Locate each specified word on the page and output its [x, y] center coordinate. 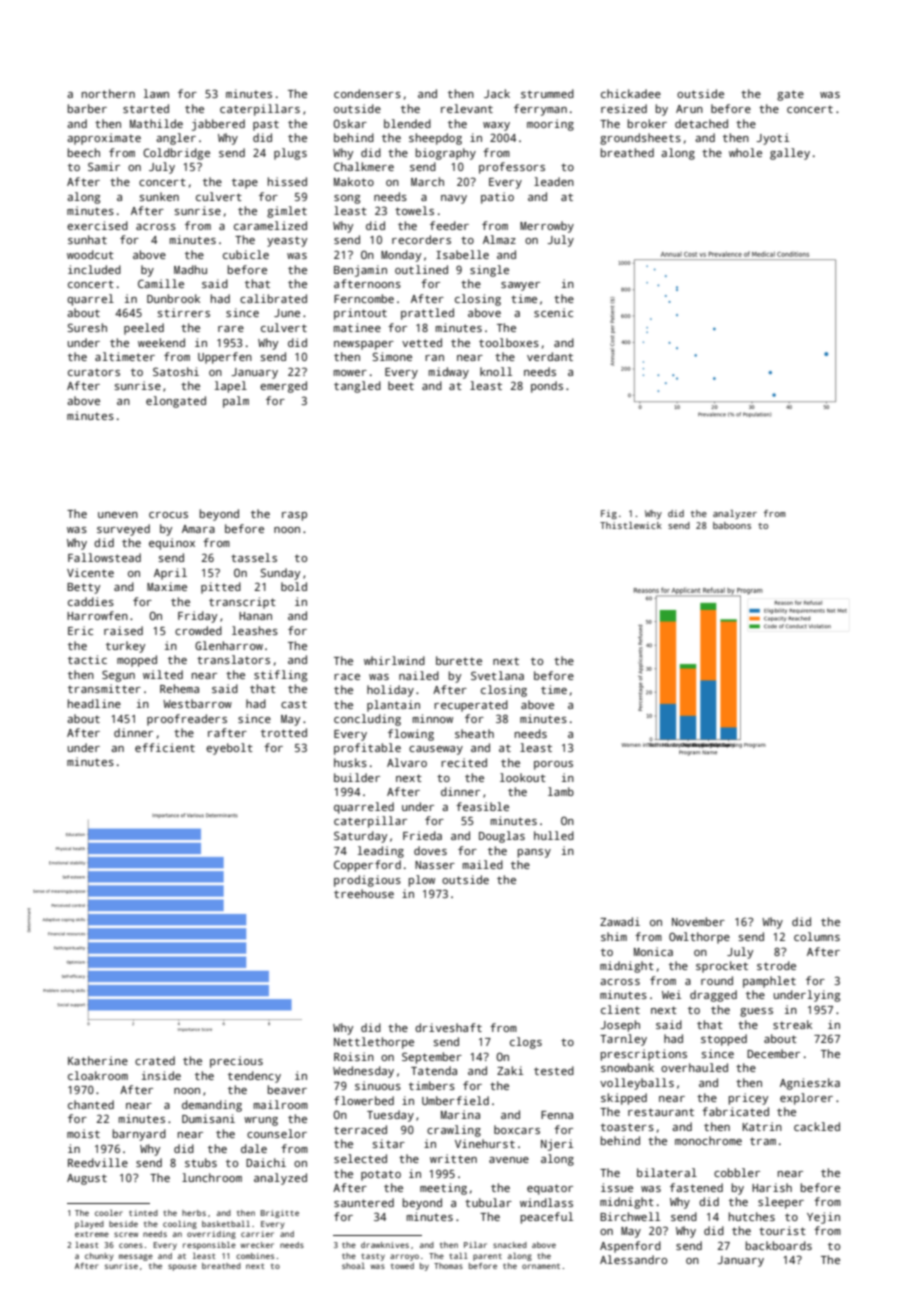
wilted [163, 674]
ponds [547, 387]
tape [245, 183]
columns [817, 936]
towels [414, 210]
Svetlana [497, 675]
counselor [277, 1133]
